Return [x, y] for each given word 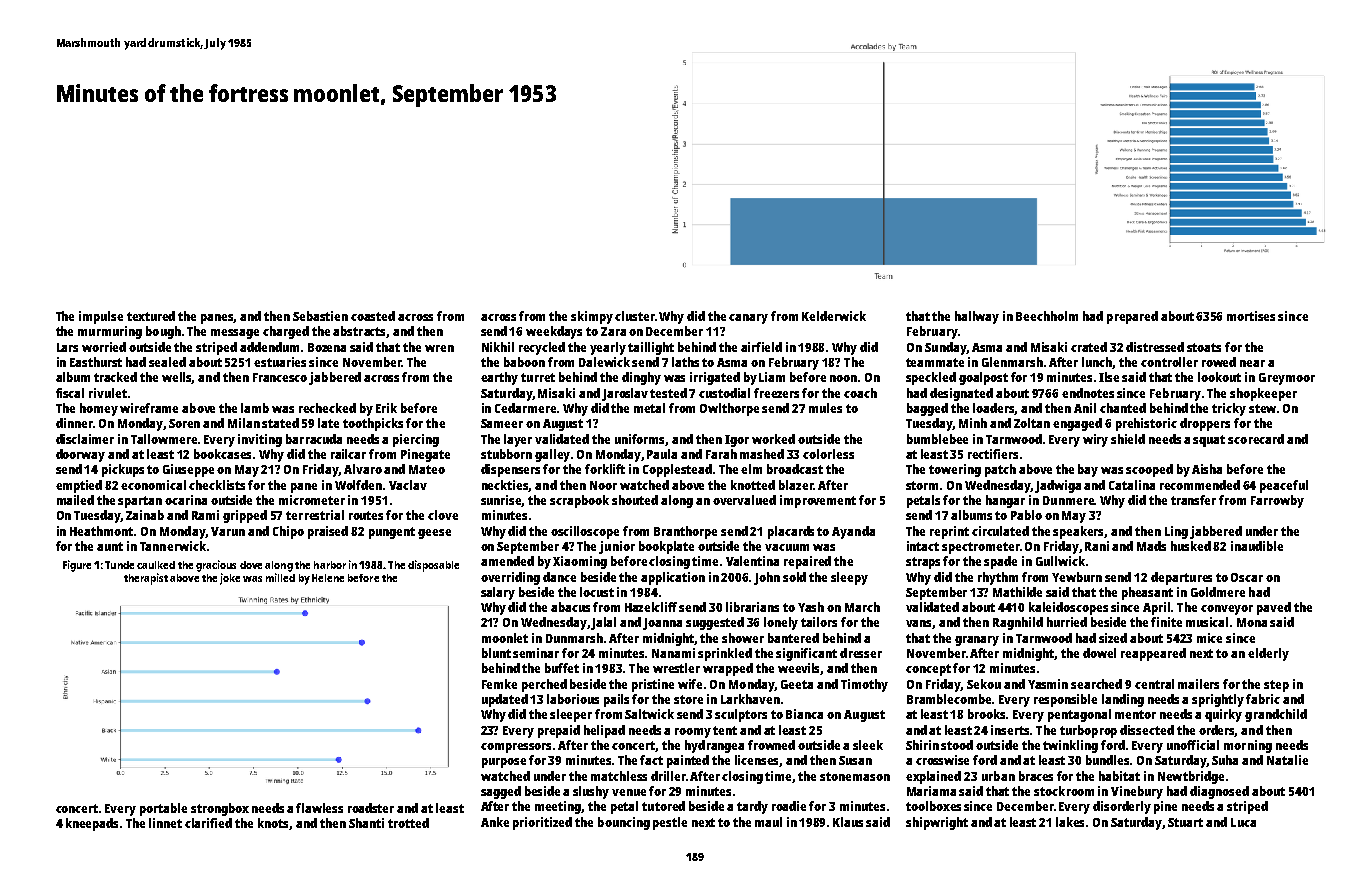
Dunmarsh [574, 638]
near [1252, 363]
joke [230, 579]
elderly [1268, 654]
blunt [496, 653]
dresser [861, 653]
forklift [605, 469]
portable [163, 809]
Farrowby [1277, 501]
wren [439, 348]
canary [748, 319]
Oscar [1247, 577]
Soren [184, 423]
